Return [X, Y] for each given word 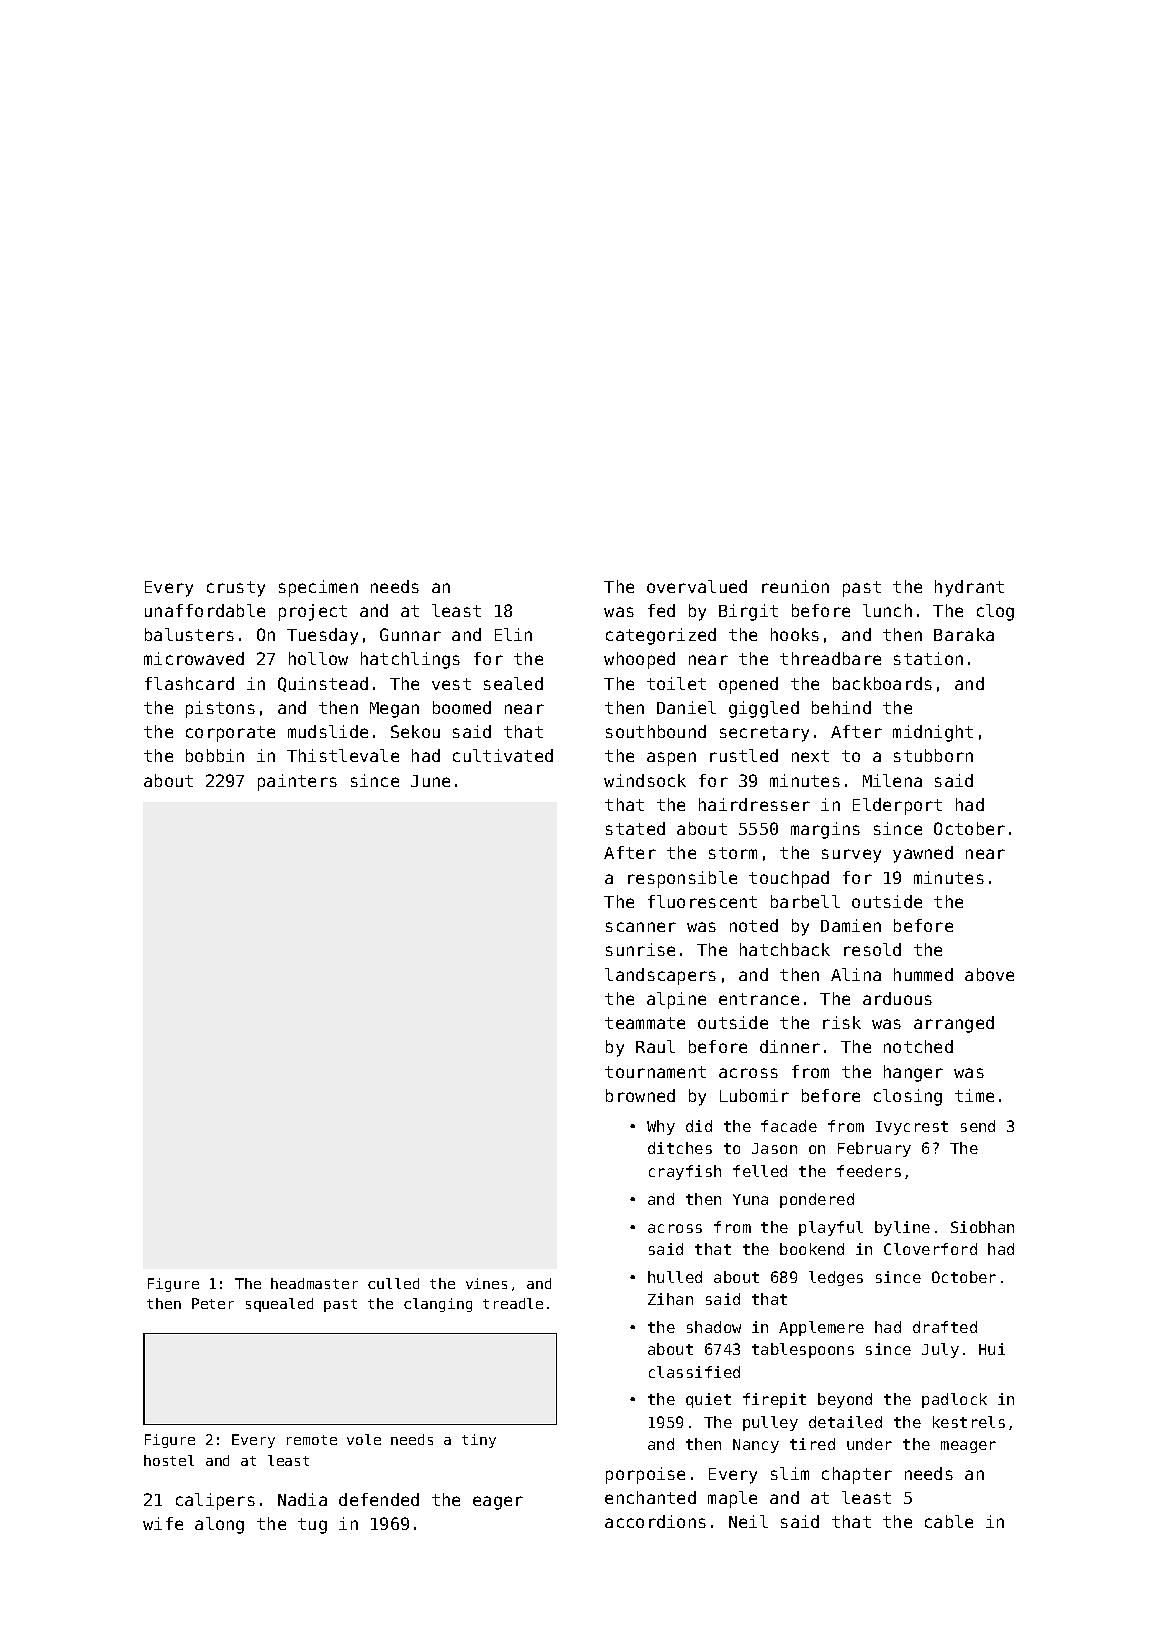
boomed [462, 707]
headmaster [314, 1283]
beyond [845, 1400]
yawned [923, 854]
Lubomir [754, 1095]
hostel [169, 1460]
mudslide [328, 731]
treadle [513, 1303]
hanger [913, 1073]
